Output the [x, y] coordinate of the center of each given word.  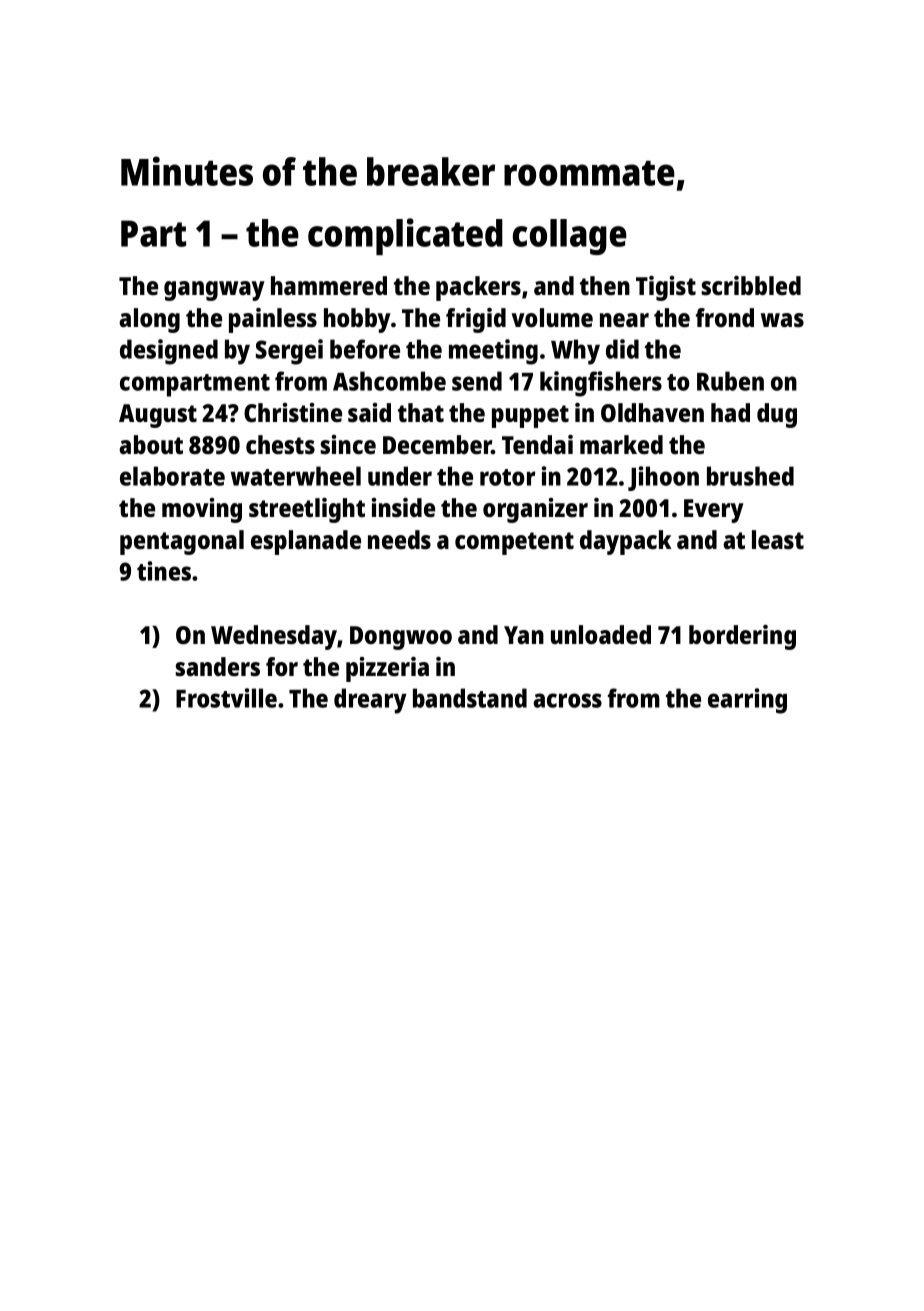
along [149, 320]
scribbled [751, 285]
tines [164, 571]
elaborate [172, 476]
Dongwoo [401, 638]
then [605, 285]
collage [570, 237]
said [369, 412]
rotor [507, 477]
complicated [405, 236]
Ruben [730, 381]
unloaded [601, 634]
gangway [214, 291]
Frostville [226, 698]
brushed [750, 476]
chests [280, 444]
